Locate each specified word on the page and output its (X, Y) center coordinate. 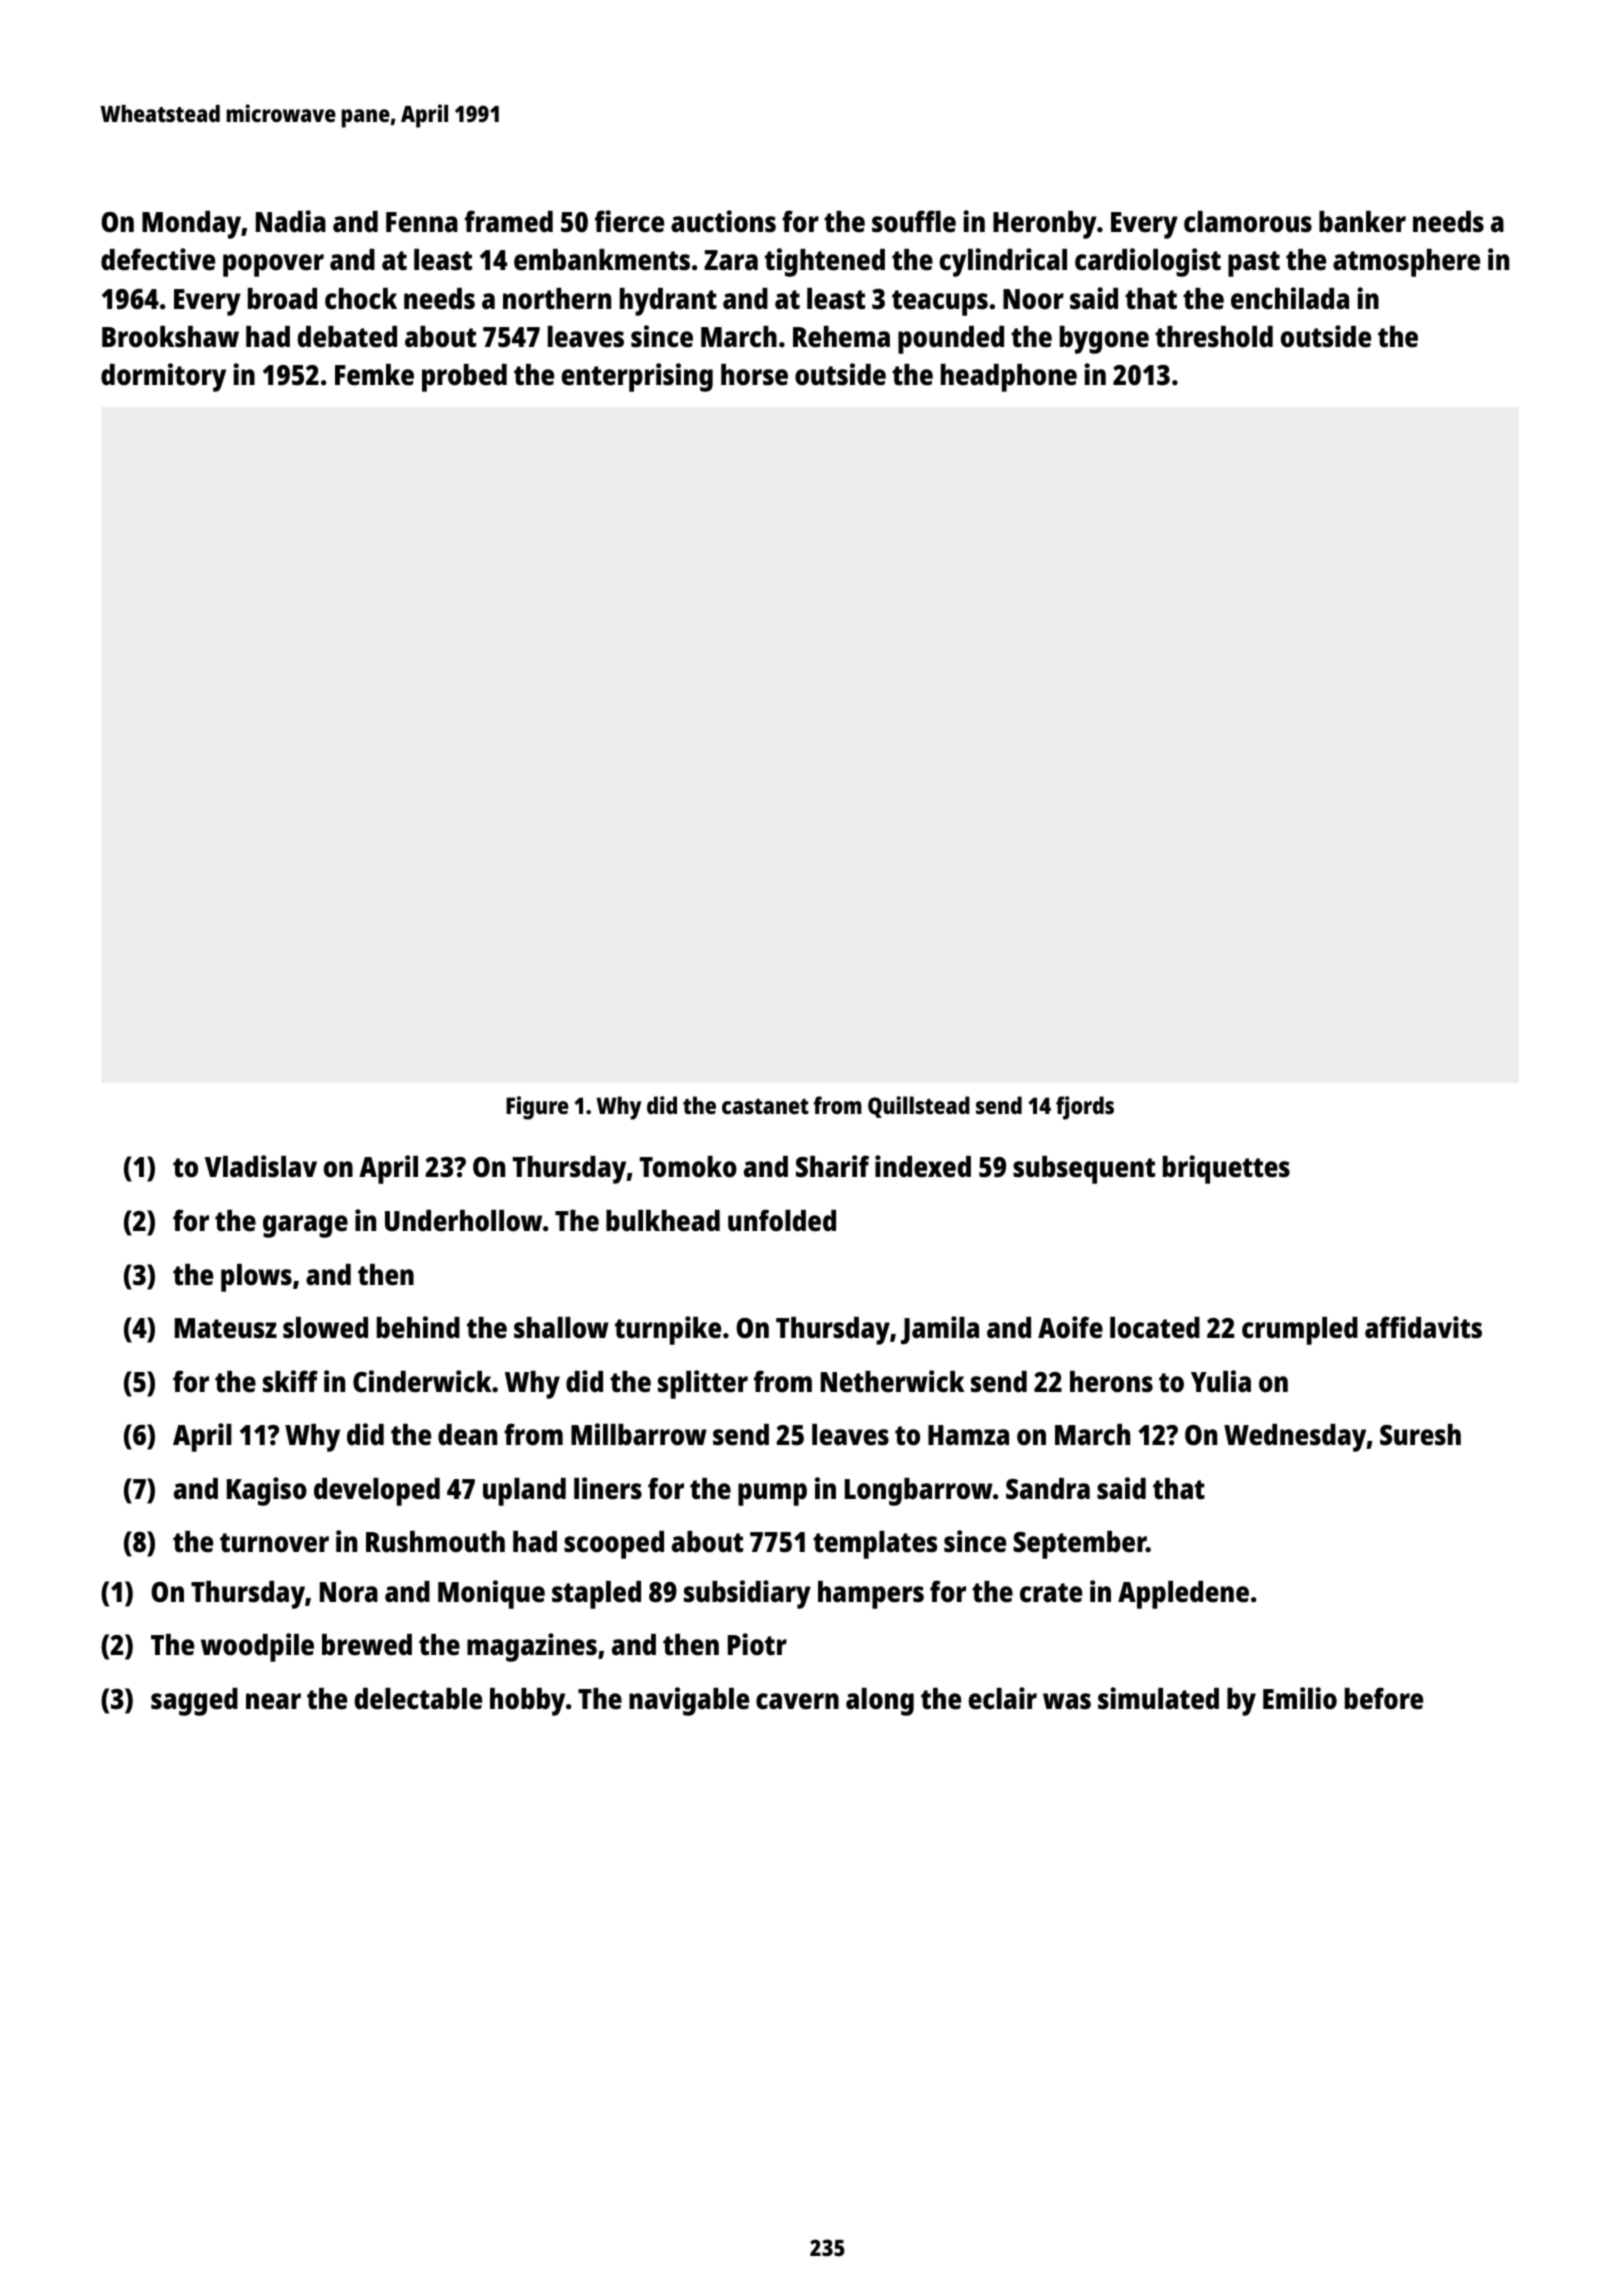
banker (1362, 222)
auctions (723, 221)
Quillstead (919, 1107)
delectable (418, 1699)
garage (305, 1226)
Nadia (291, 221)
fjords (1085, 1108)
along (880, 1702)
